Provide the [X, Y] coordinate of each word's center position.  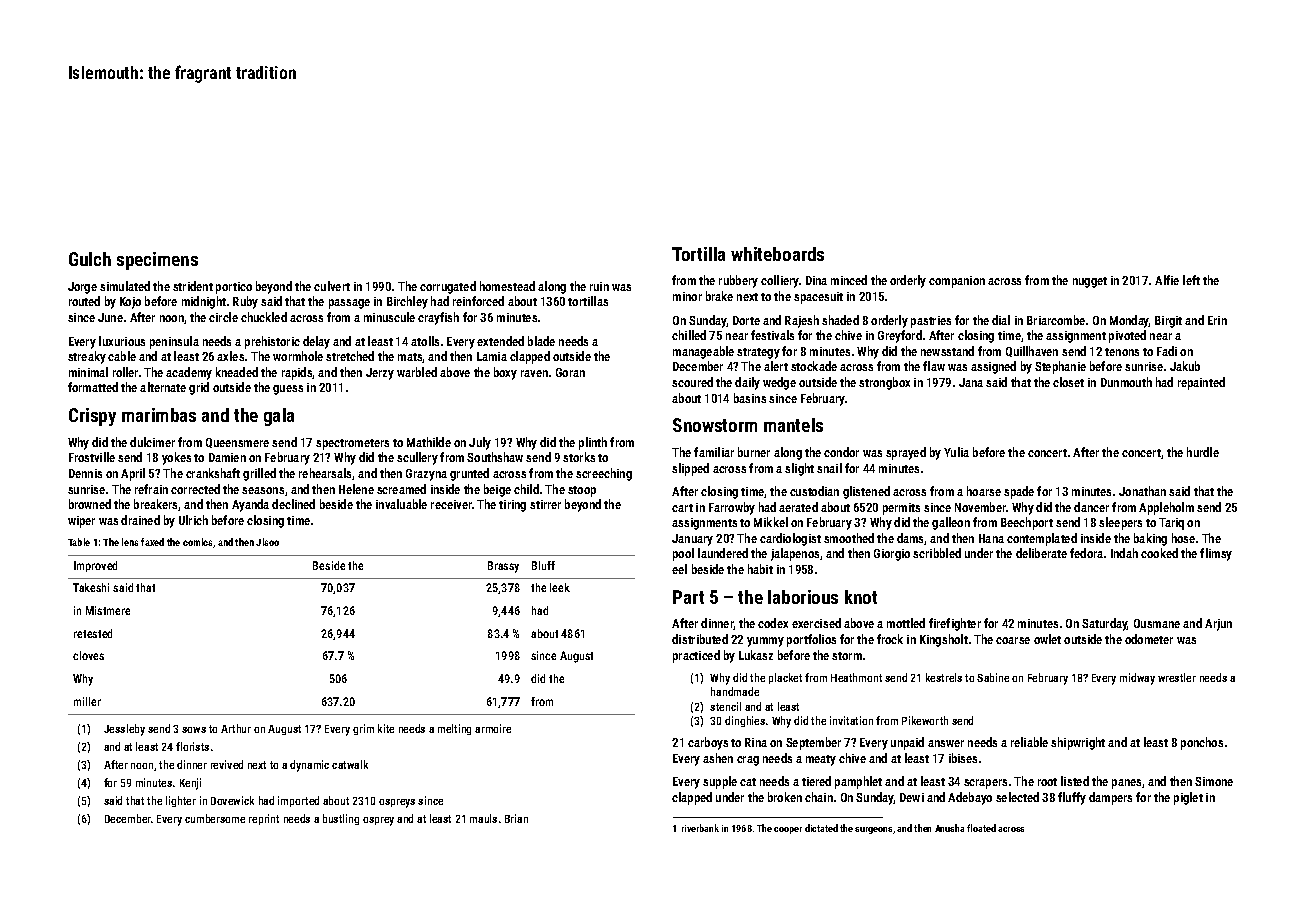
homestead [507, 286]
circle [223, 317]
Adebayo [970, 798]
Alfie [1167, 280]
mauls [483, 818]
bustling [341, 819]
